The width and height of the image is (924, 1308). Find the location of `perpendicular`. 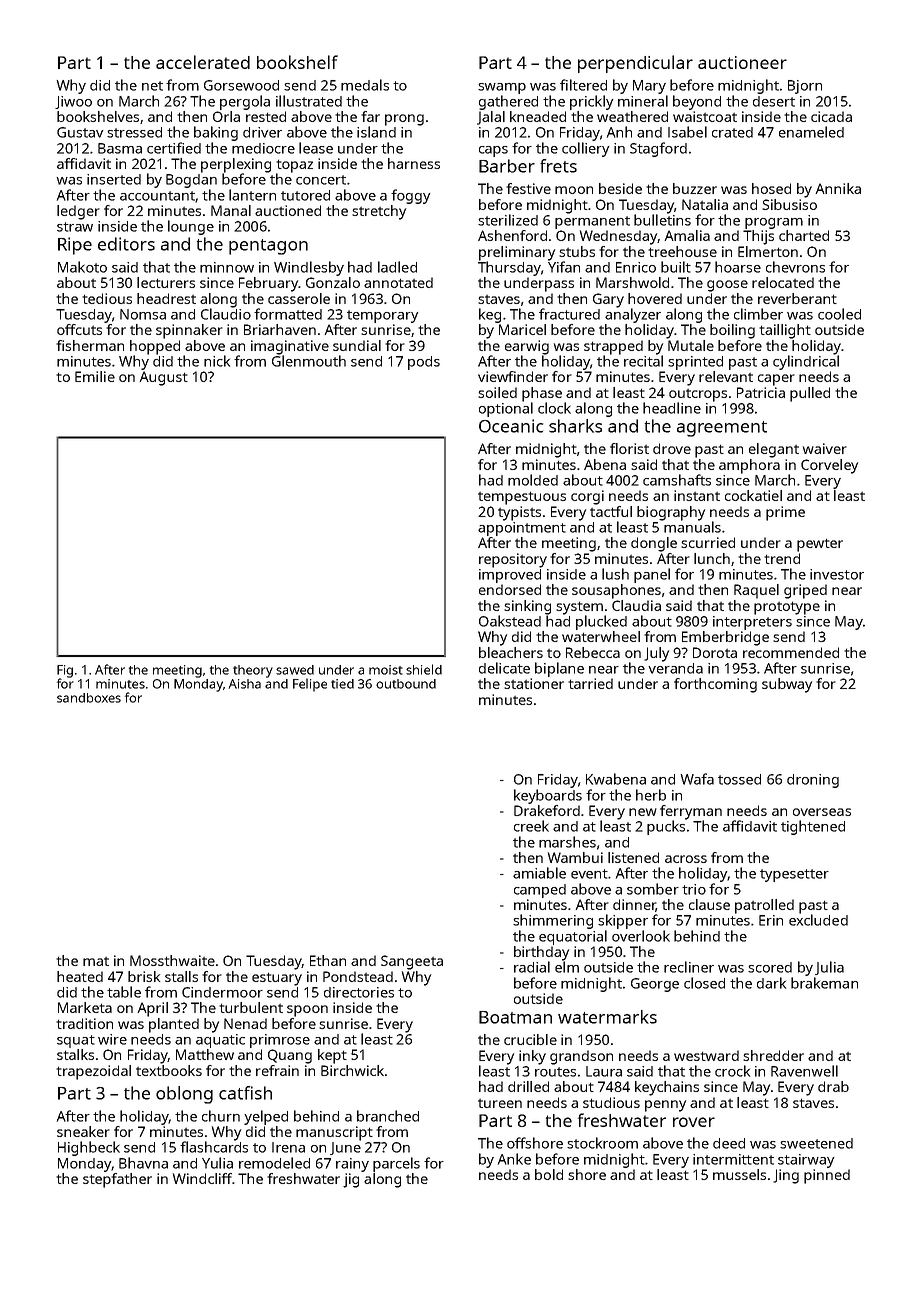

perpendicular is located at coordinates (635, 64).
